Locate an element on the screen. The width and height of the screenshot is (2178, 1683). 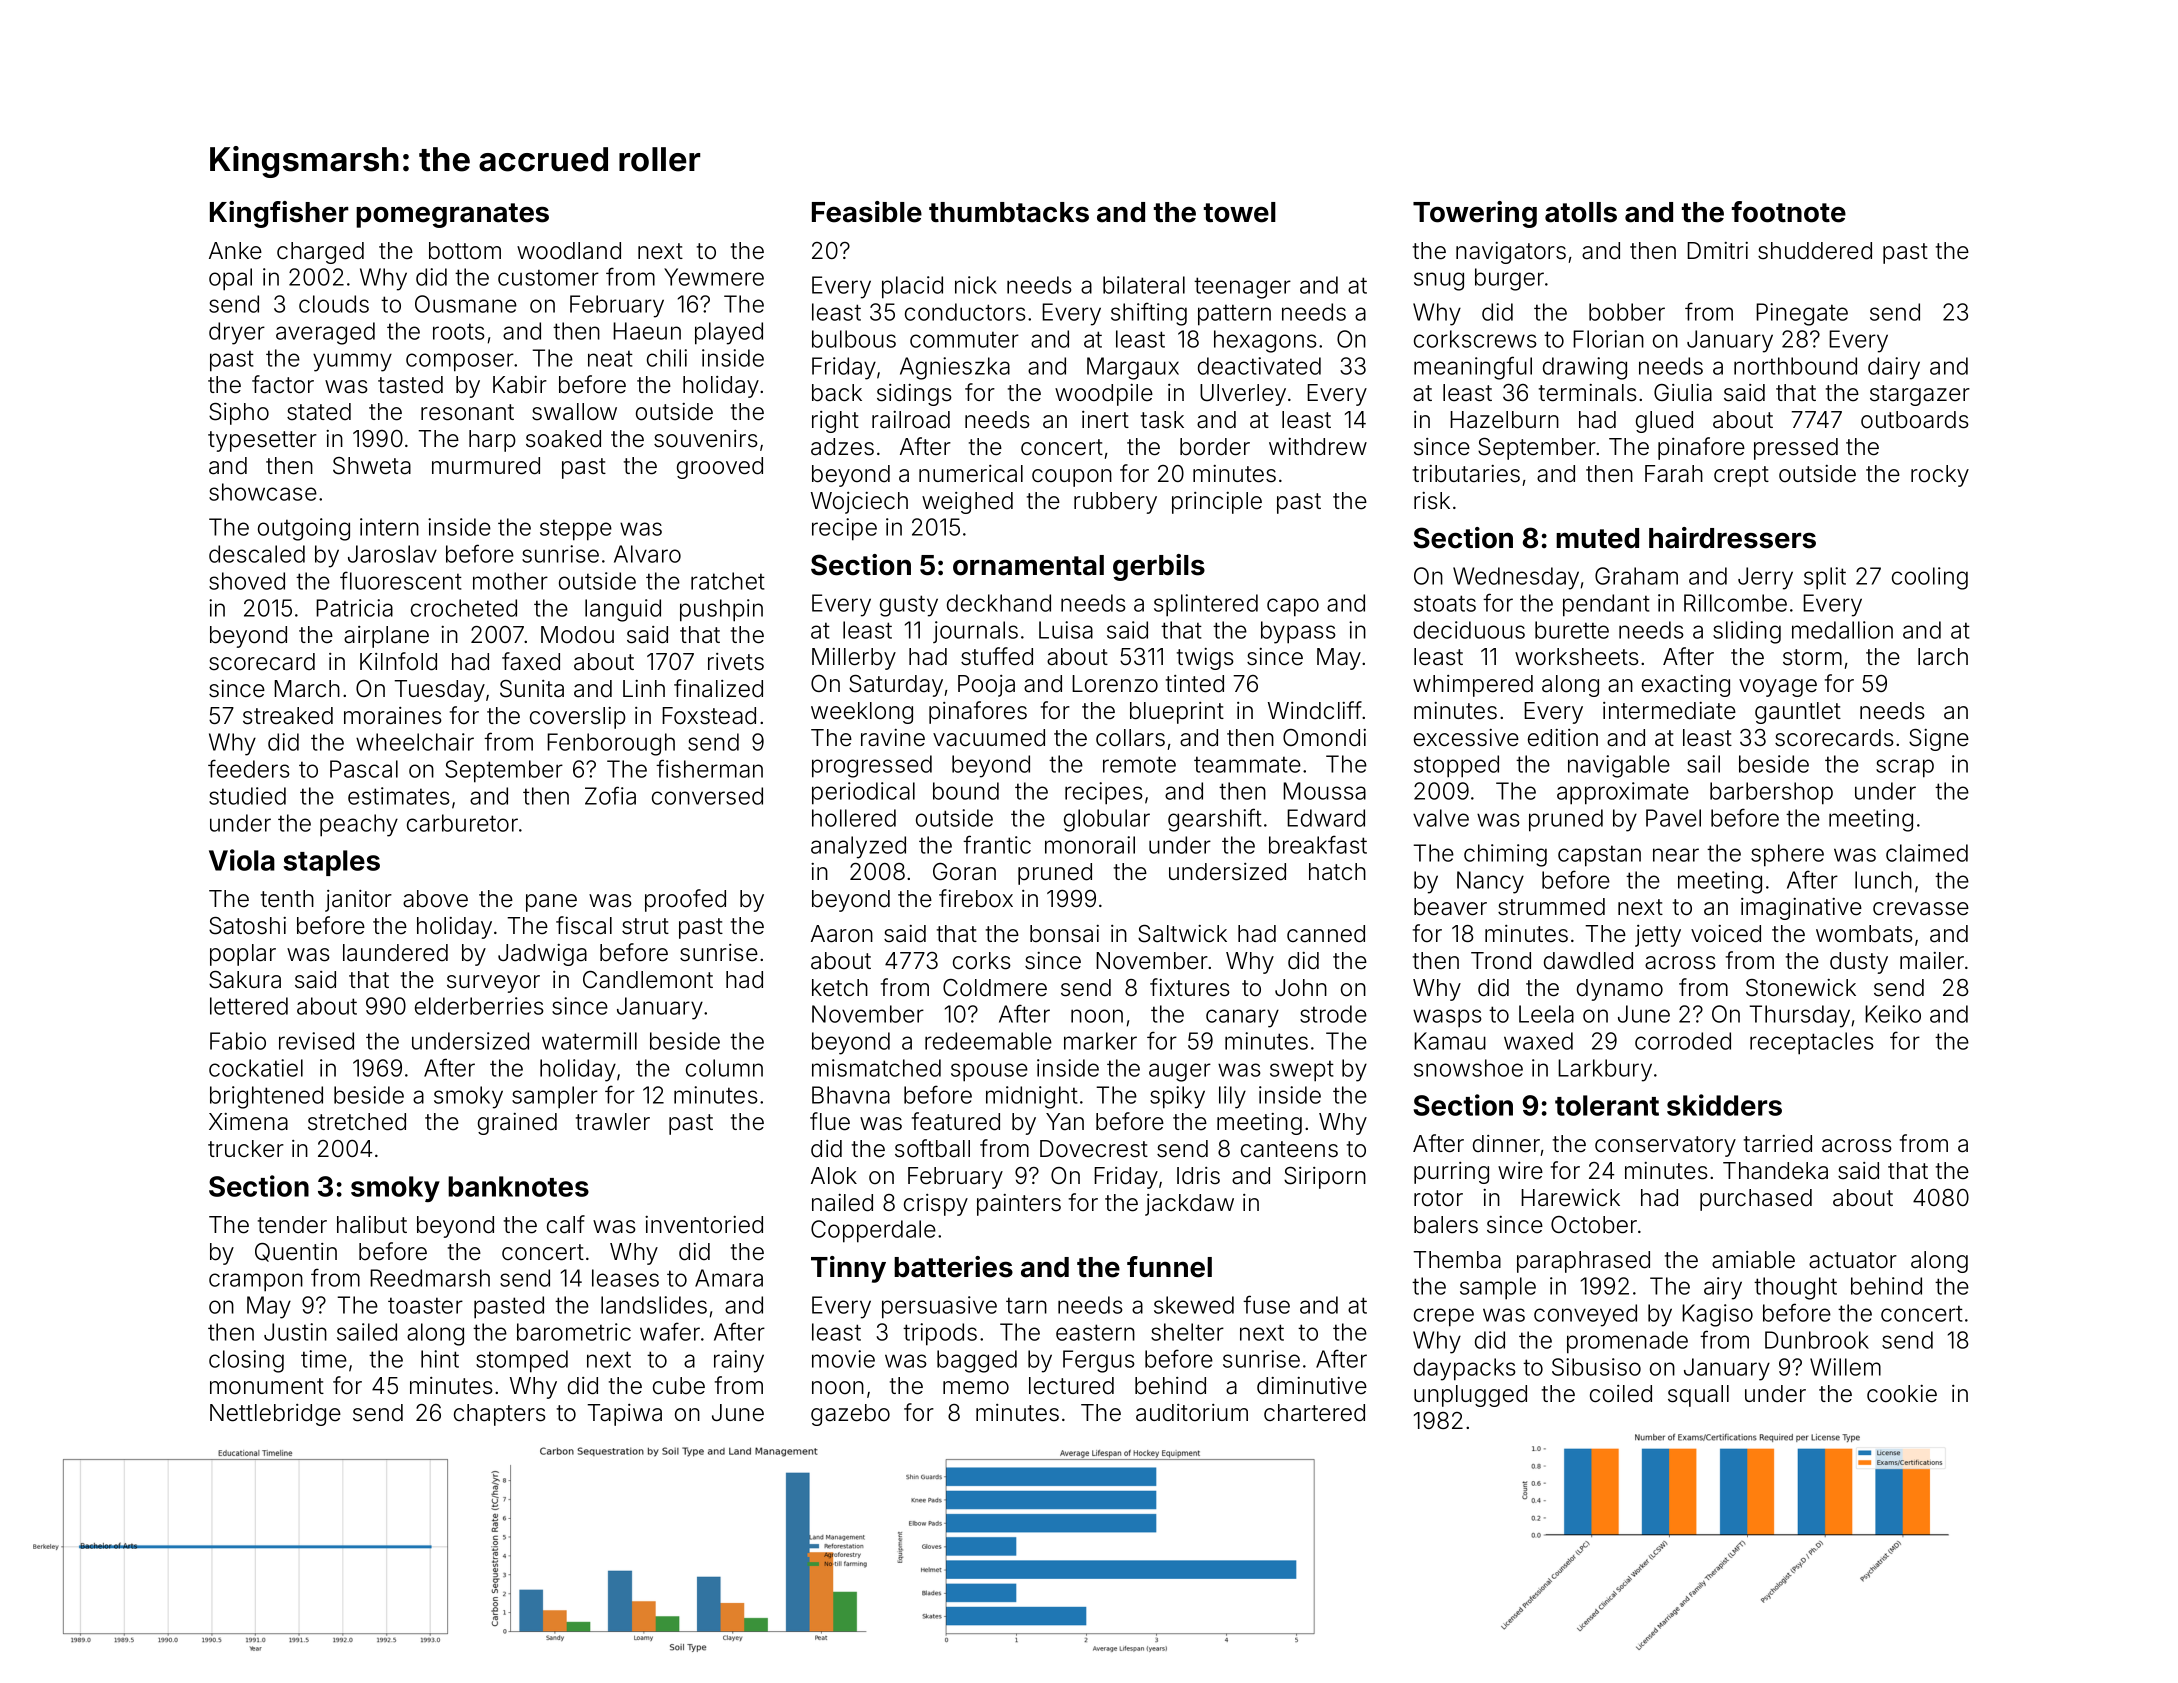
barbershop is located at coordinates (1771, 793).
